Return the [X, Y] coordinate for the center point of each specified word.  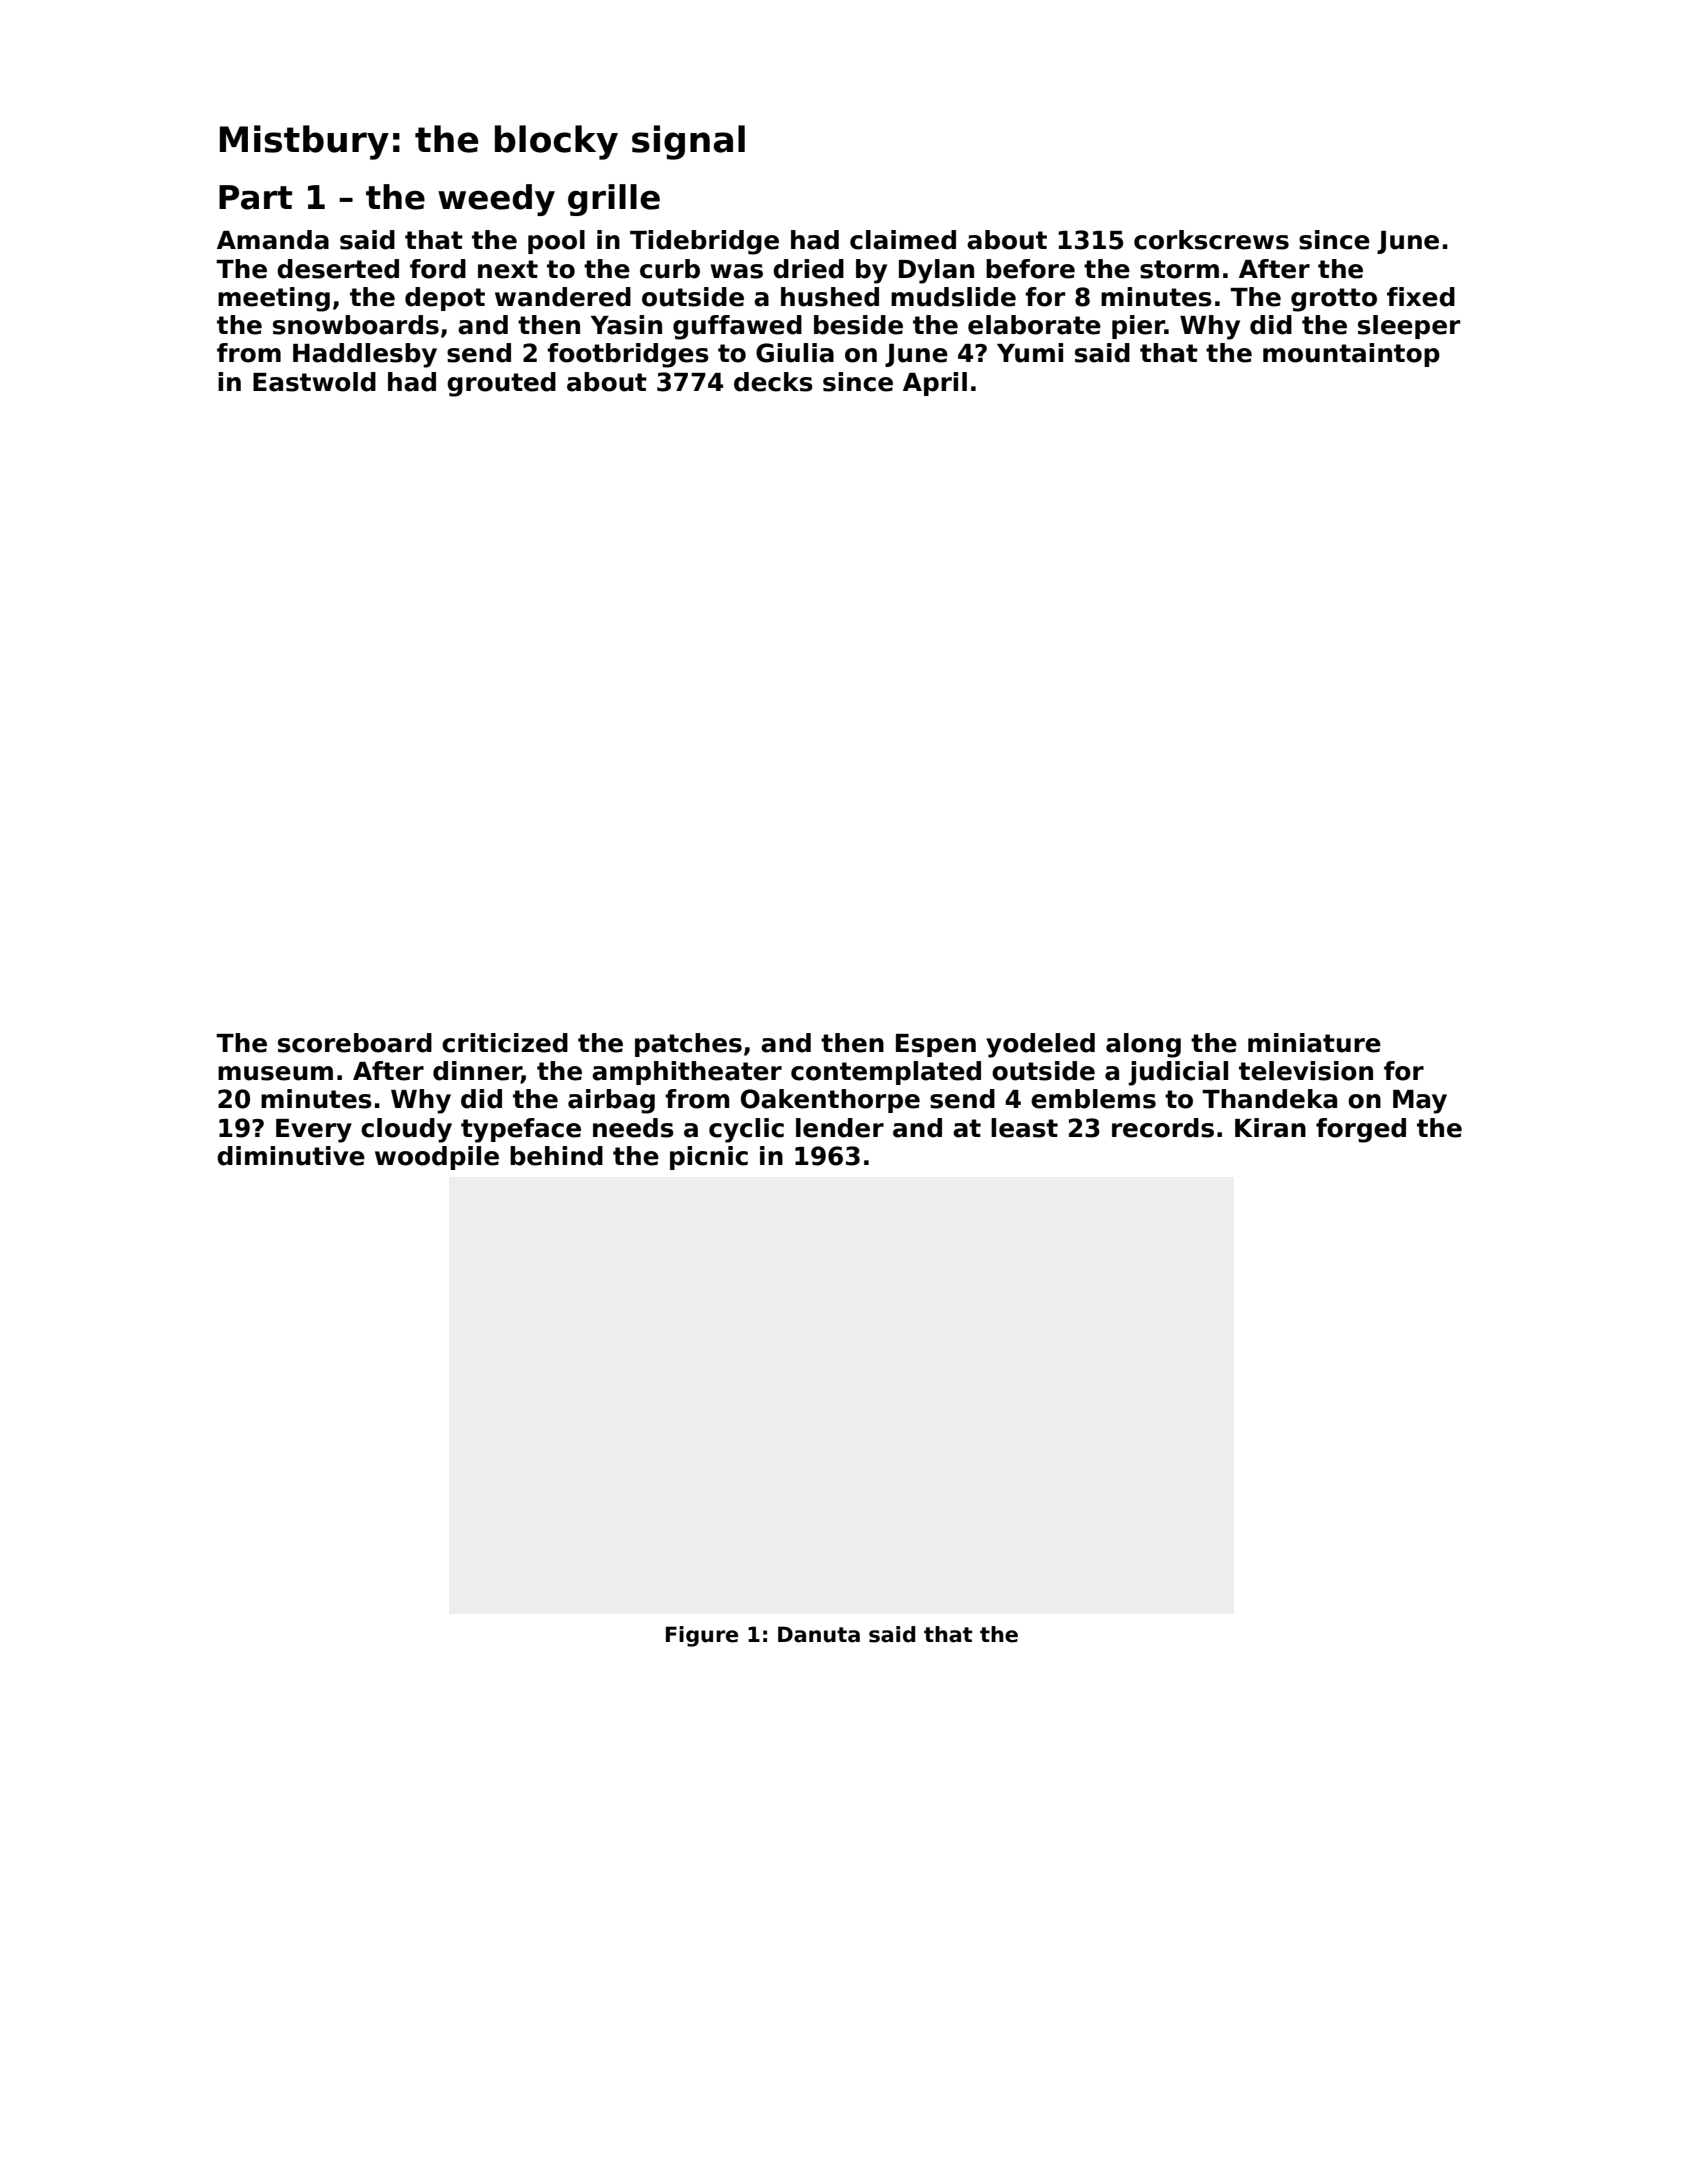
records [1163, 1128]
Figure [702, 1636]
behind [556, 1156]
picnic [709, 1158]
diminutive [291, 1156]
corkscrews [1211, 240]
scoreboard [355, 1043]
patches [688, 1045]
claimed [903, 240]
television [1306, 1071]
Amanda [273, 240]
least [1024, 1128]
